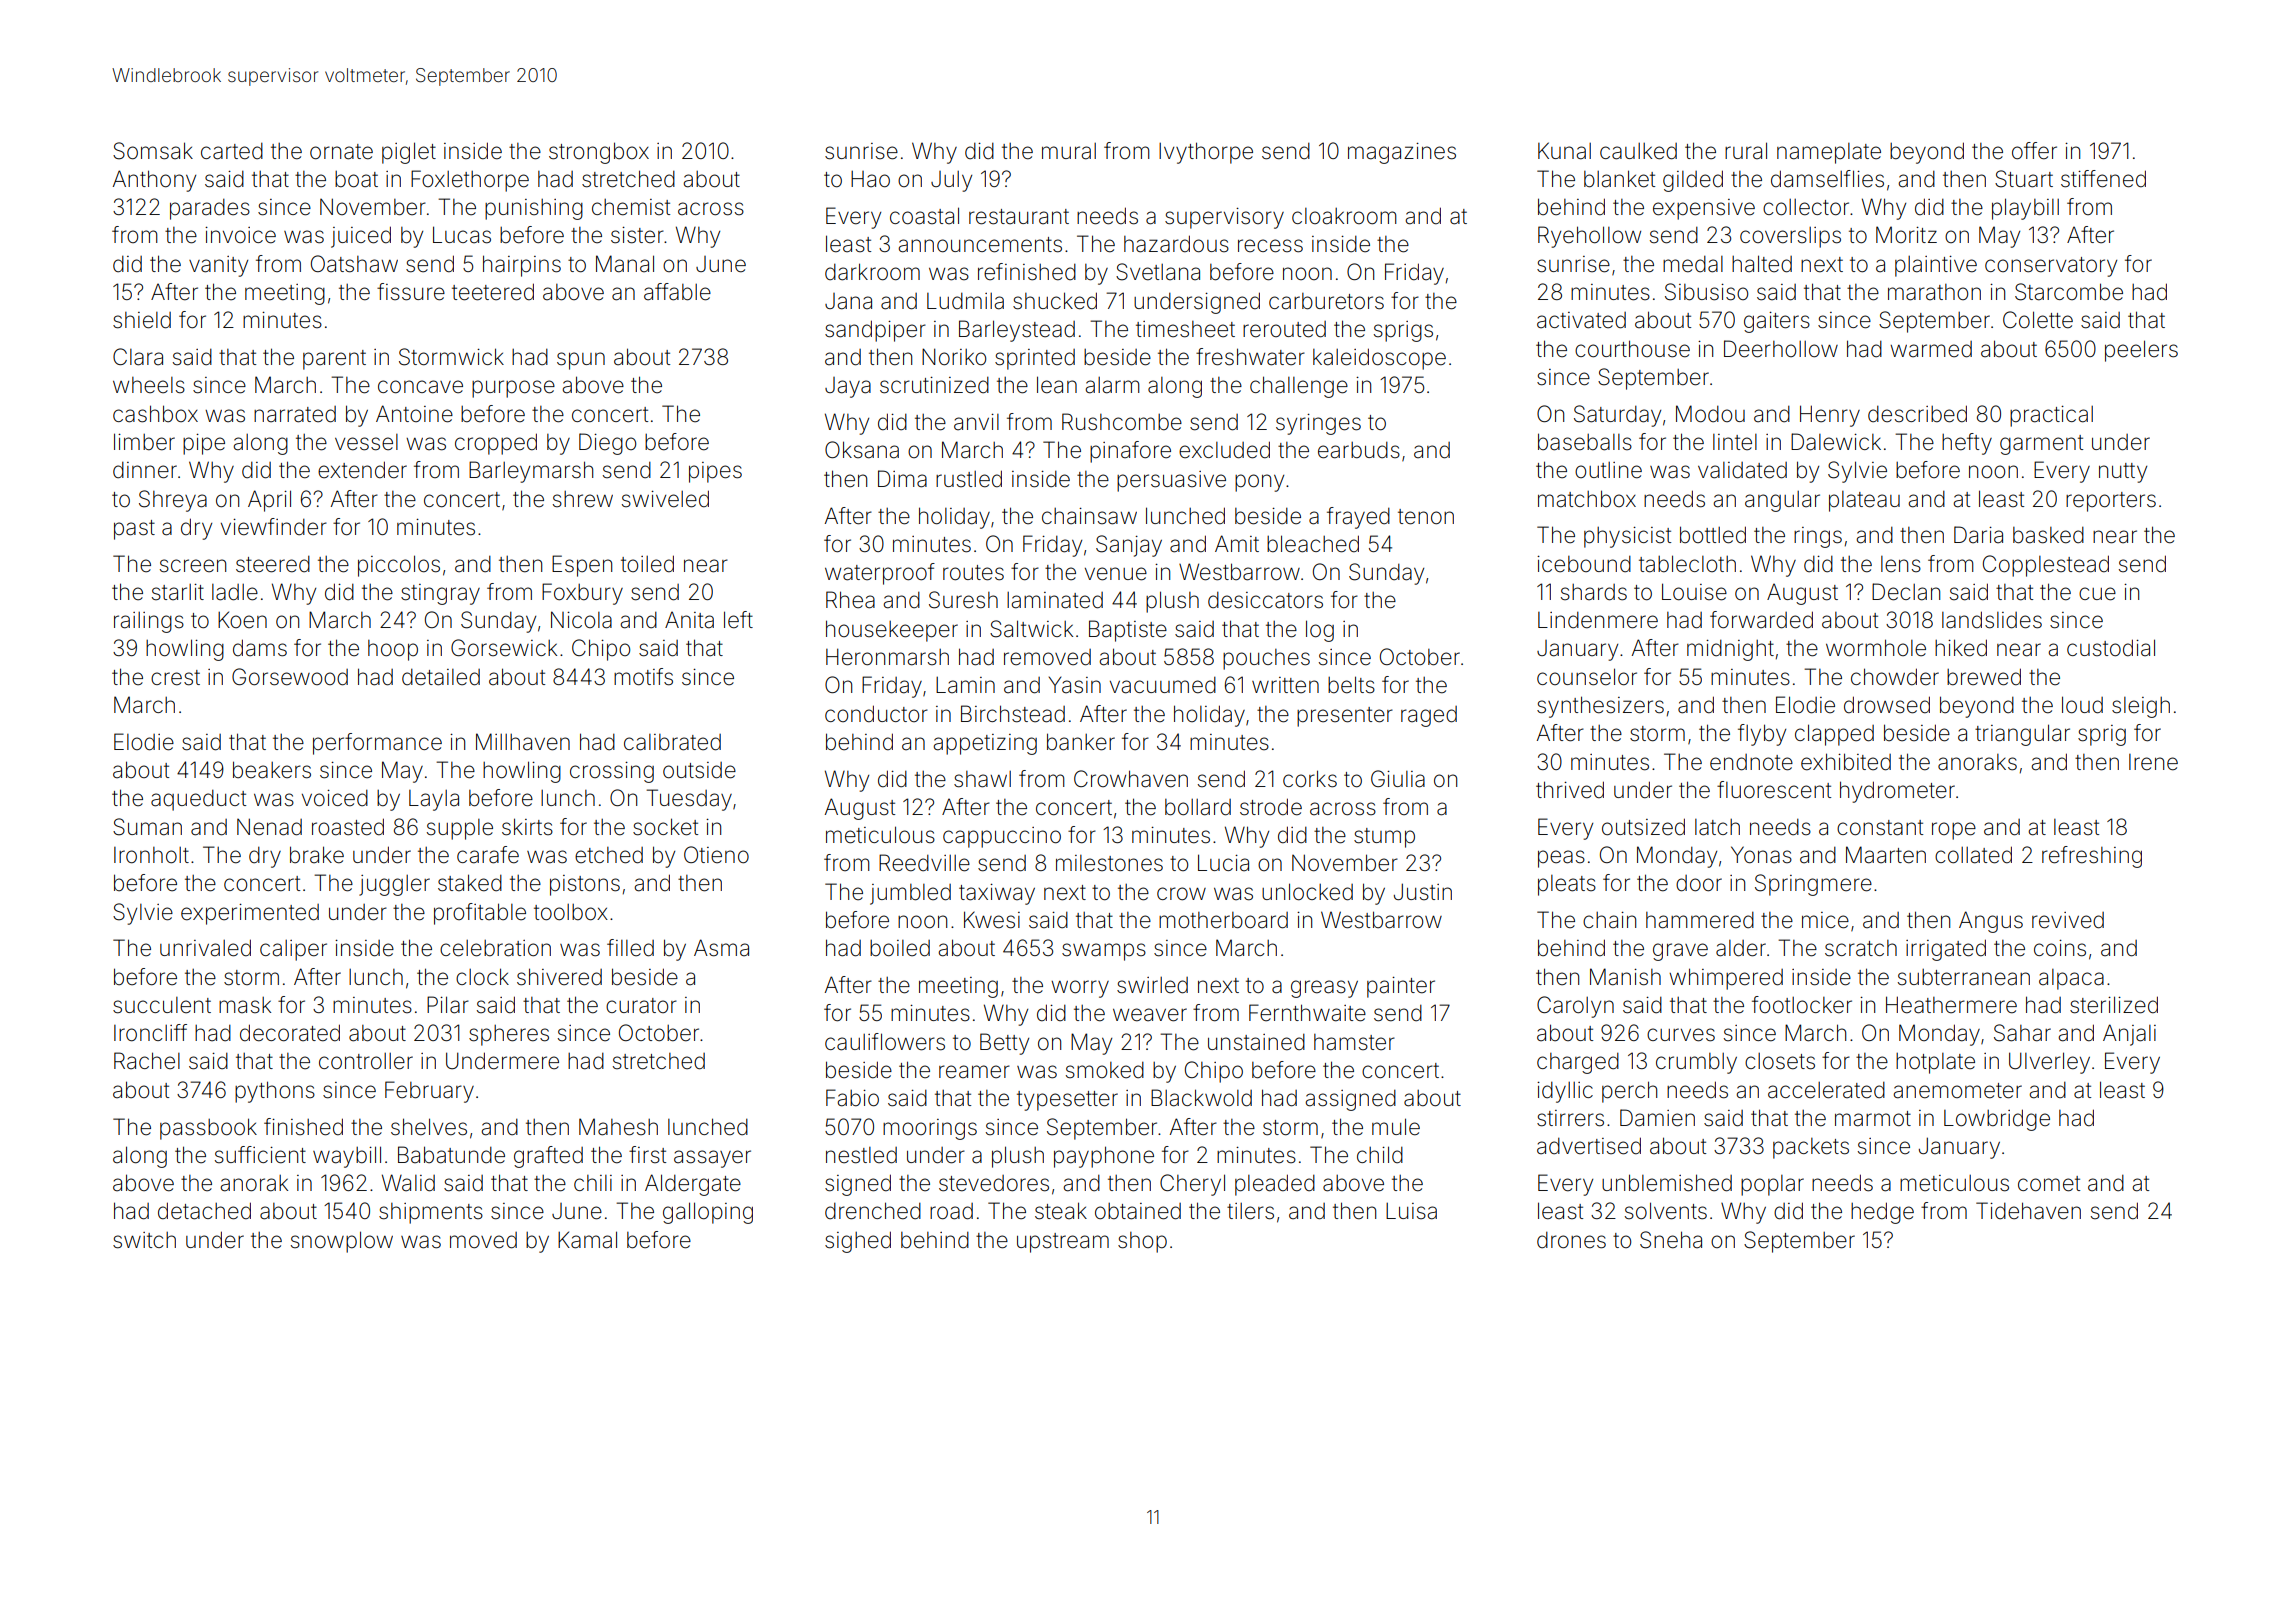 The image size is (2292, 1620). Describe the element at coordinates (273, 564) in the screenshot. I see `steered` at that location.
